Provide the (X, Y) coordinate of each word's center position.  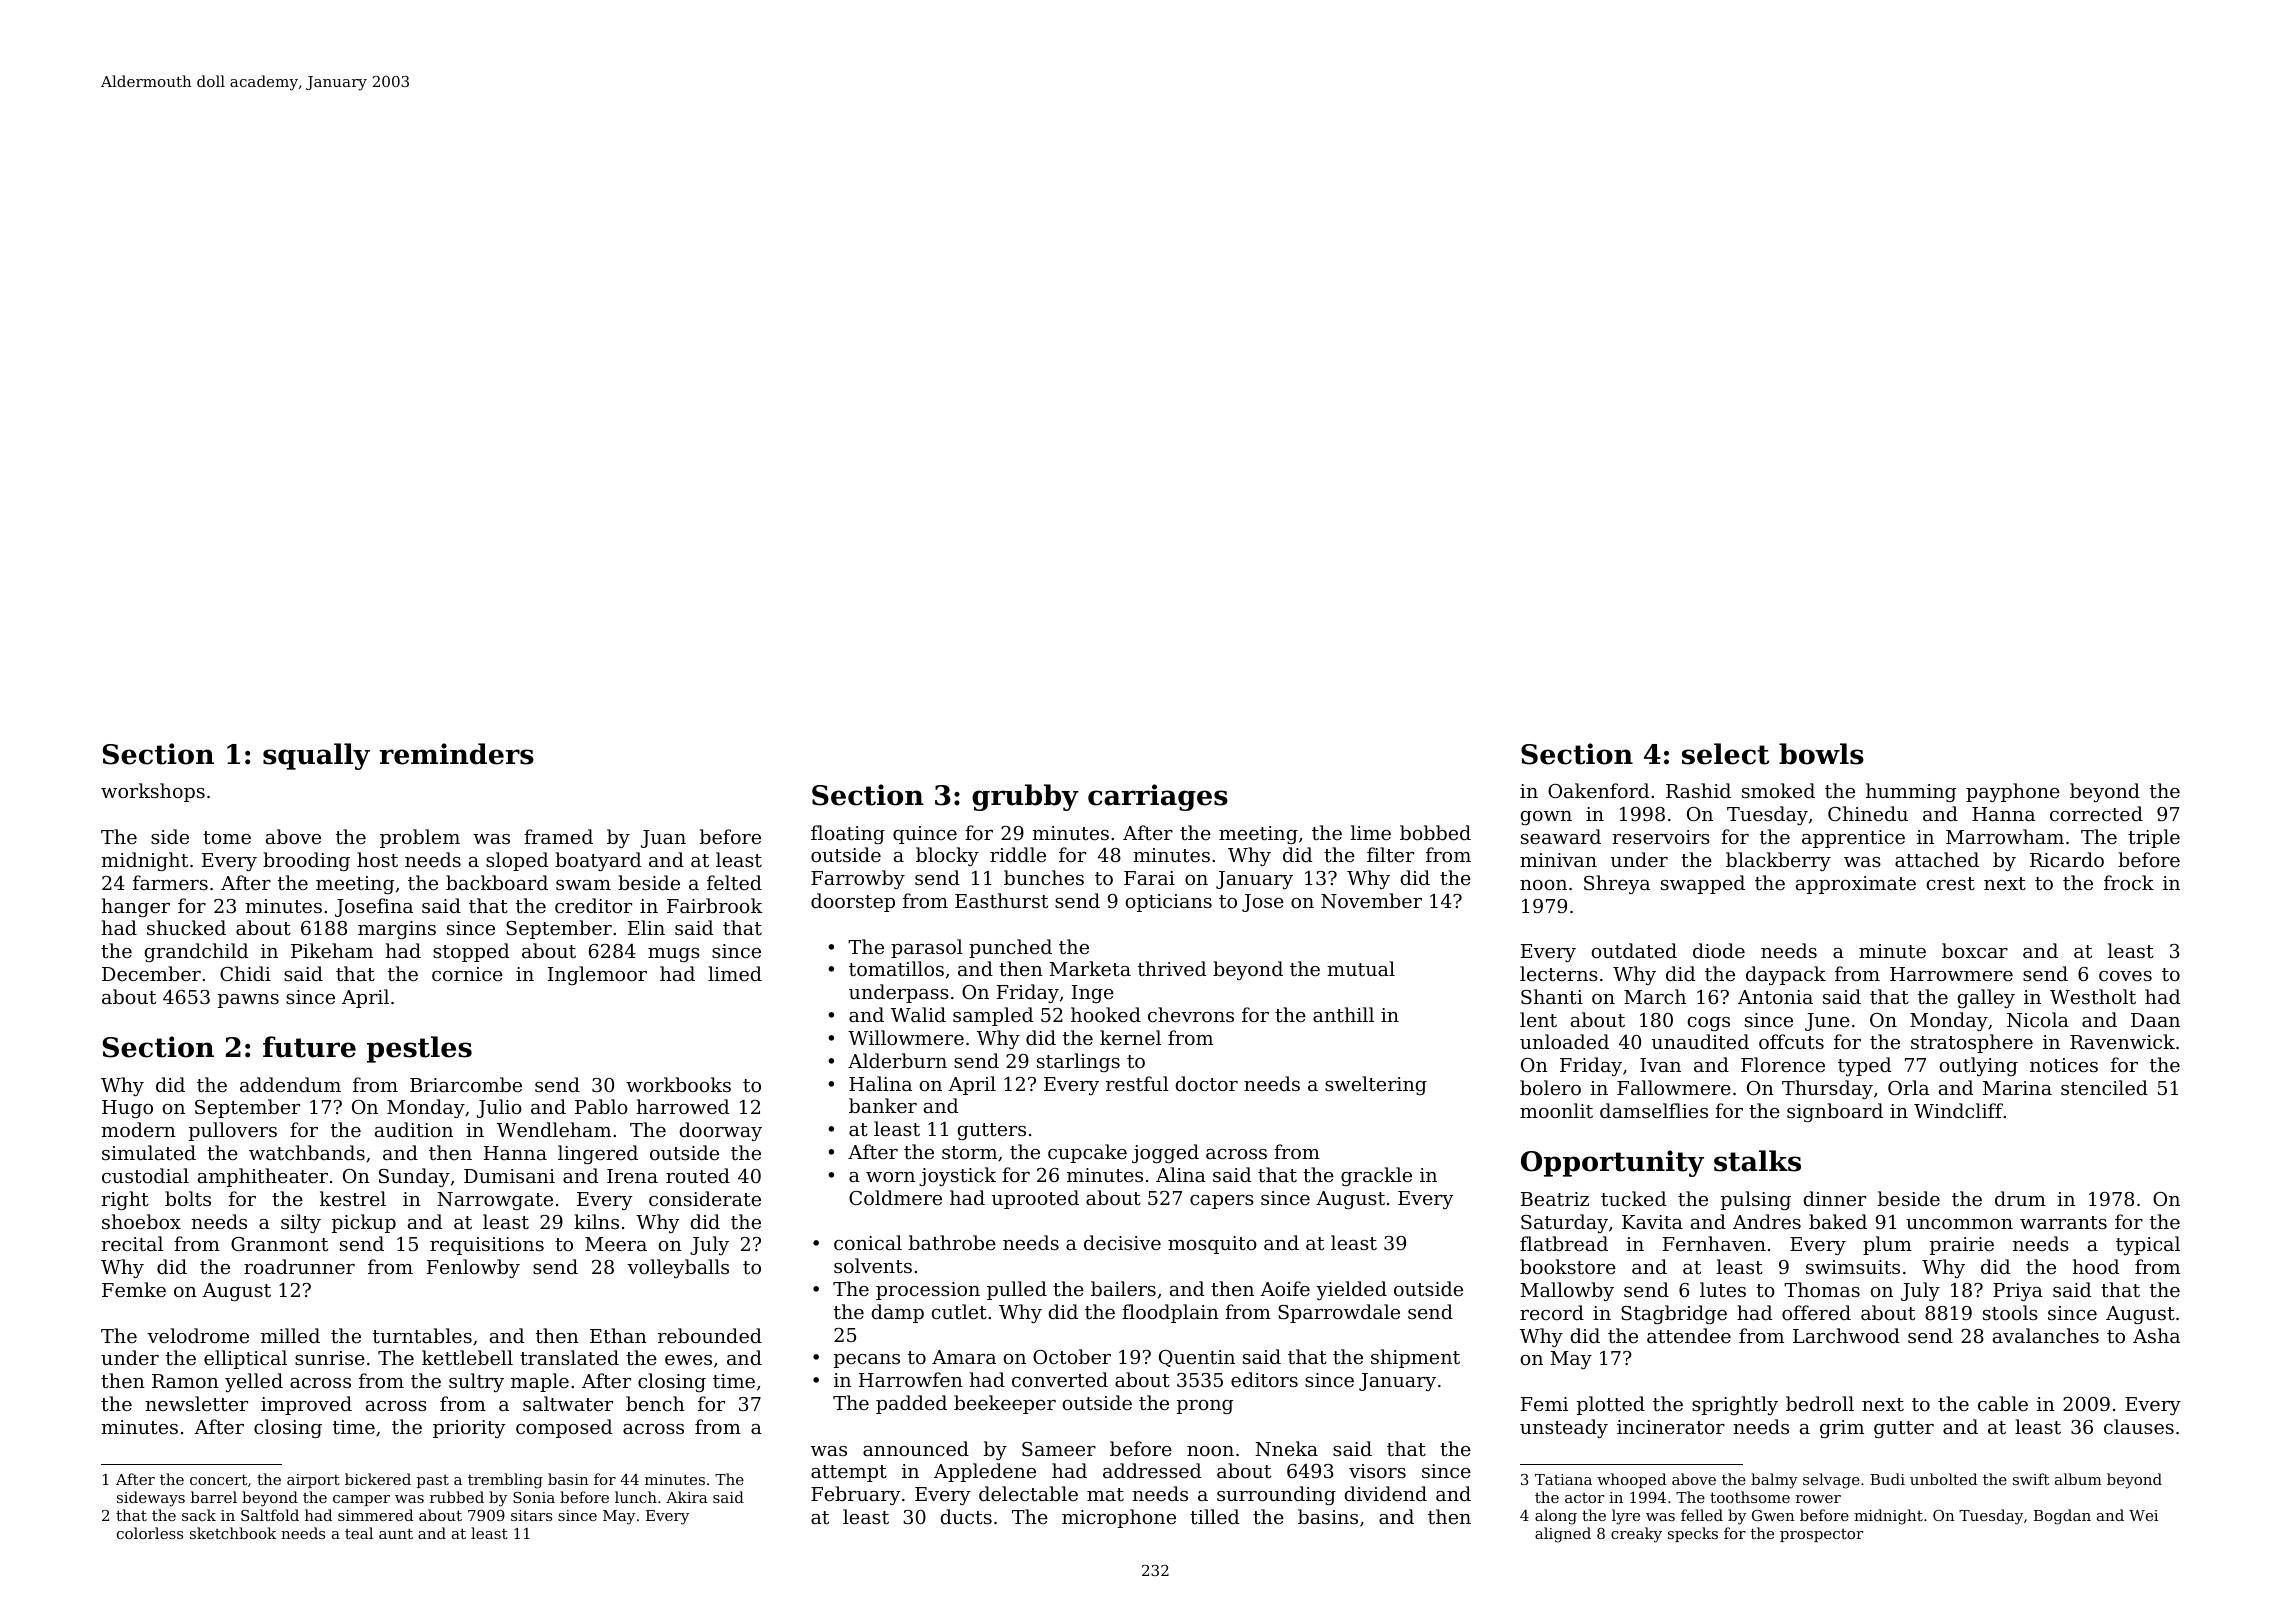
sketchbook (233, 1533)
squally (316, 756)
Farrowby (858, 879)
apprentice (1853, 839)
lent (1538, 1019)
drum (2020, 1198)
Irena (632, 1176)
